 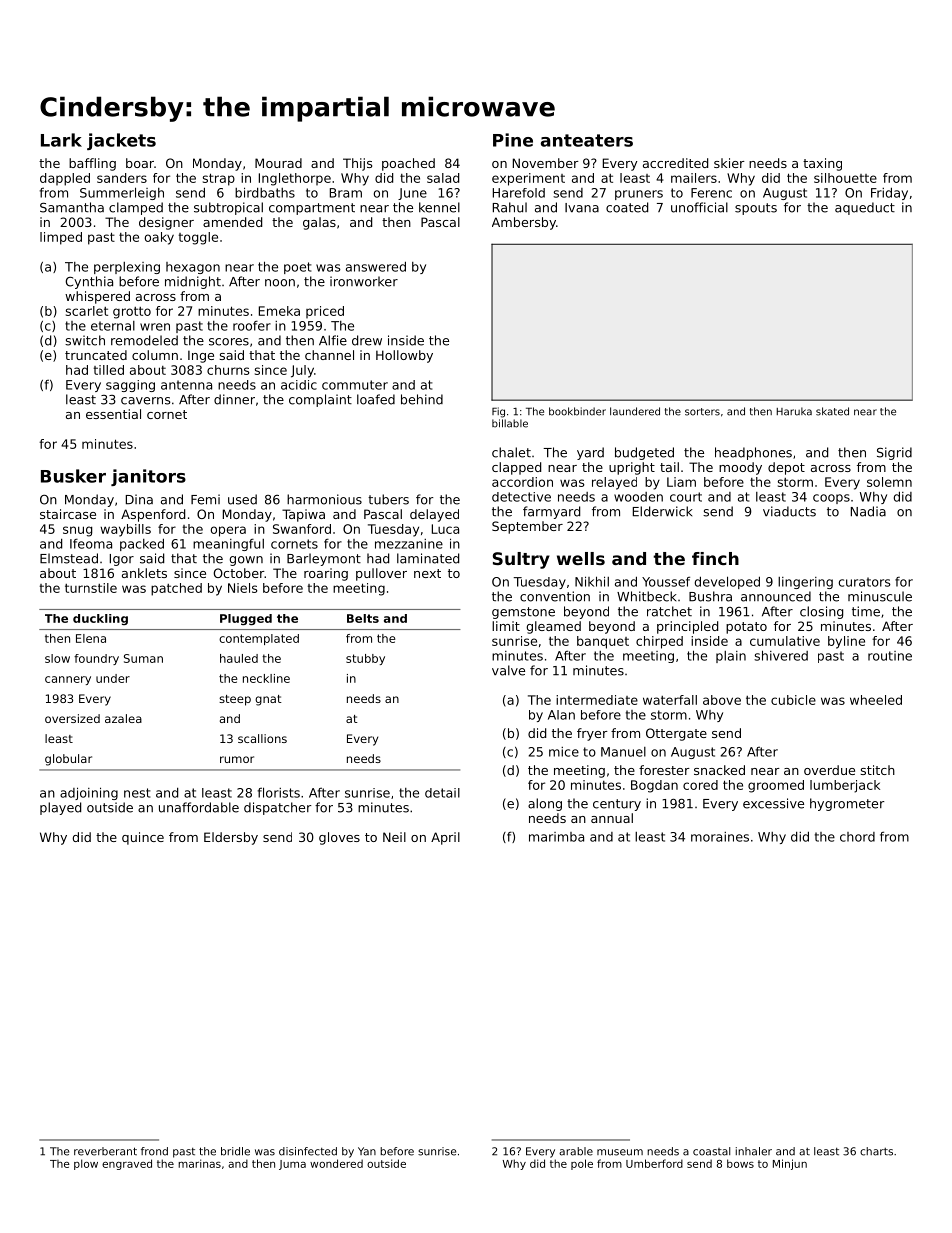 I want to click on steep, so click(x=235, y=700).
